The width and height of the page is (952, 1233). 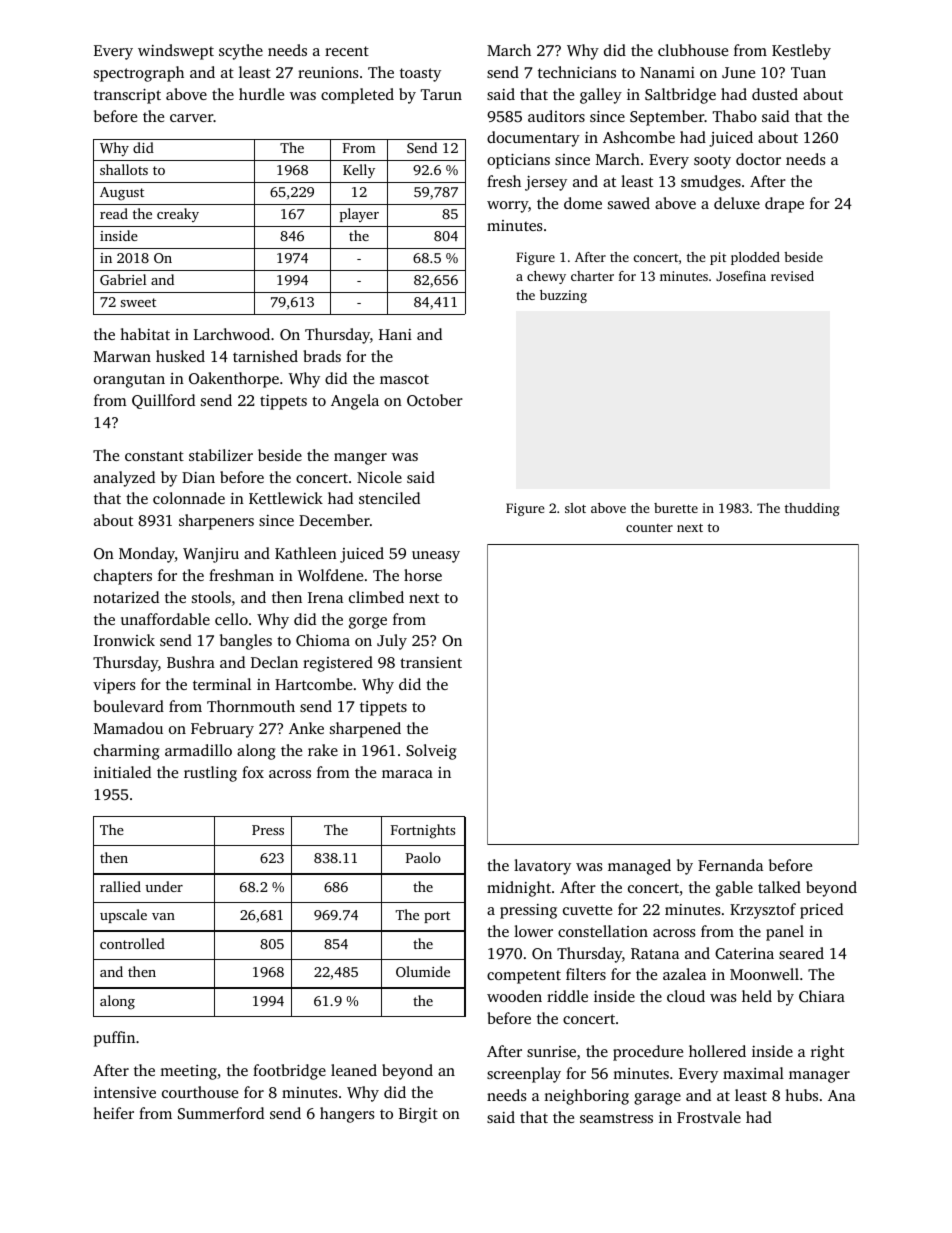 What do you see at coordinates (546, 277) in the page?
I see `chewy` at bounding box center [546, 277].
